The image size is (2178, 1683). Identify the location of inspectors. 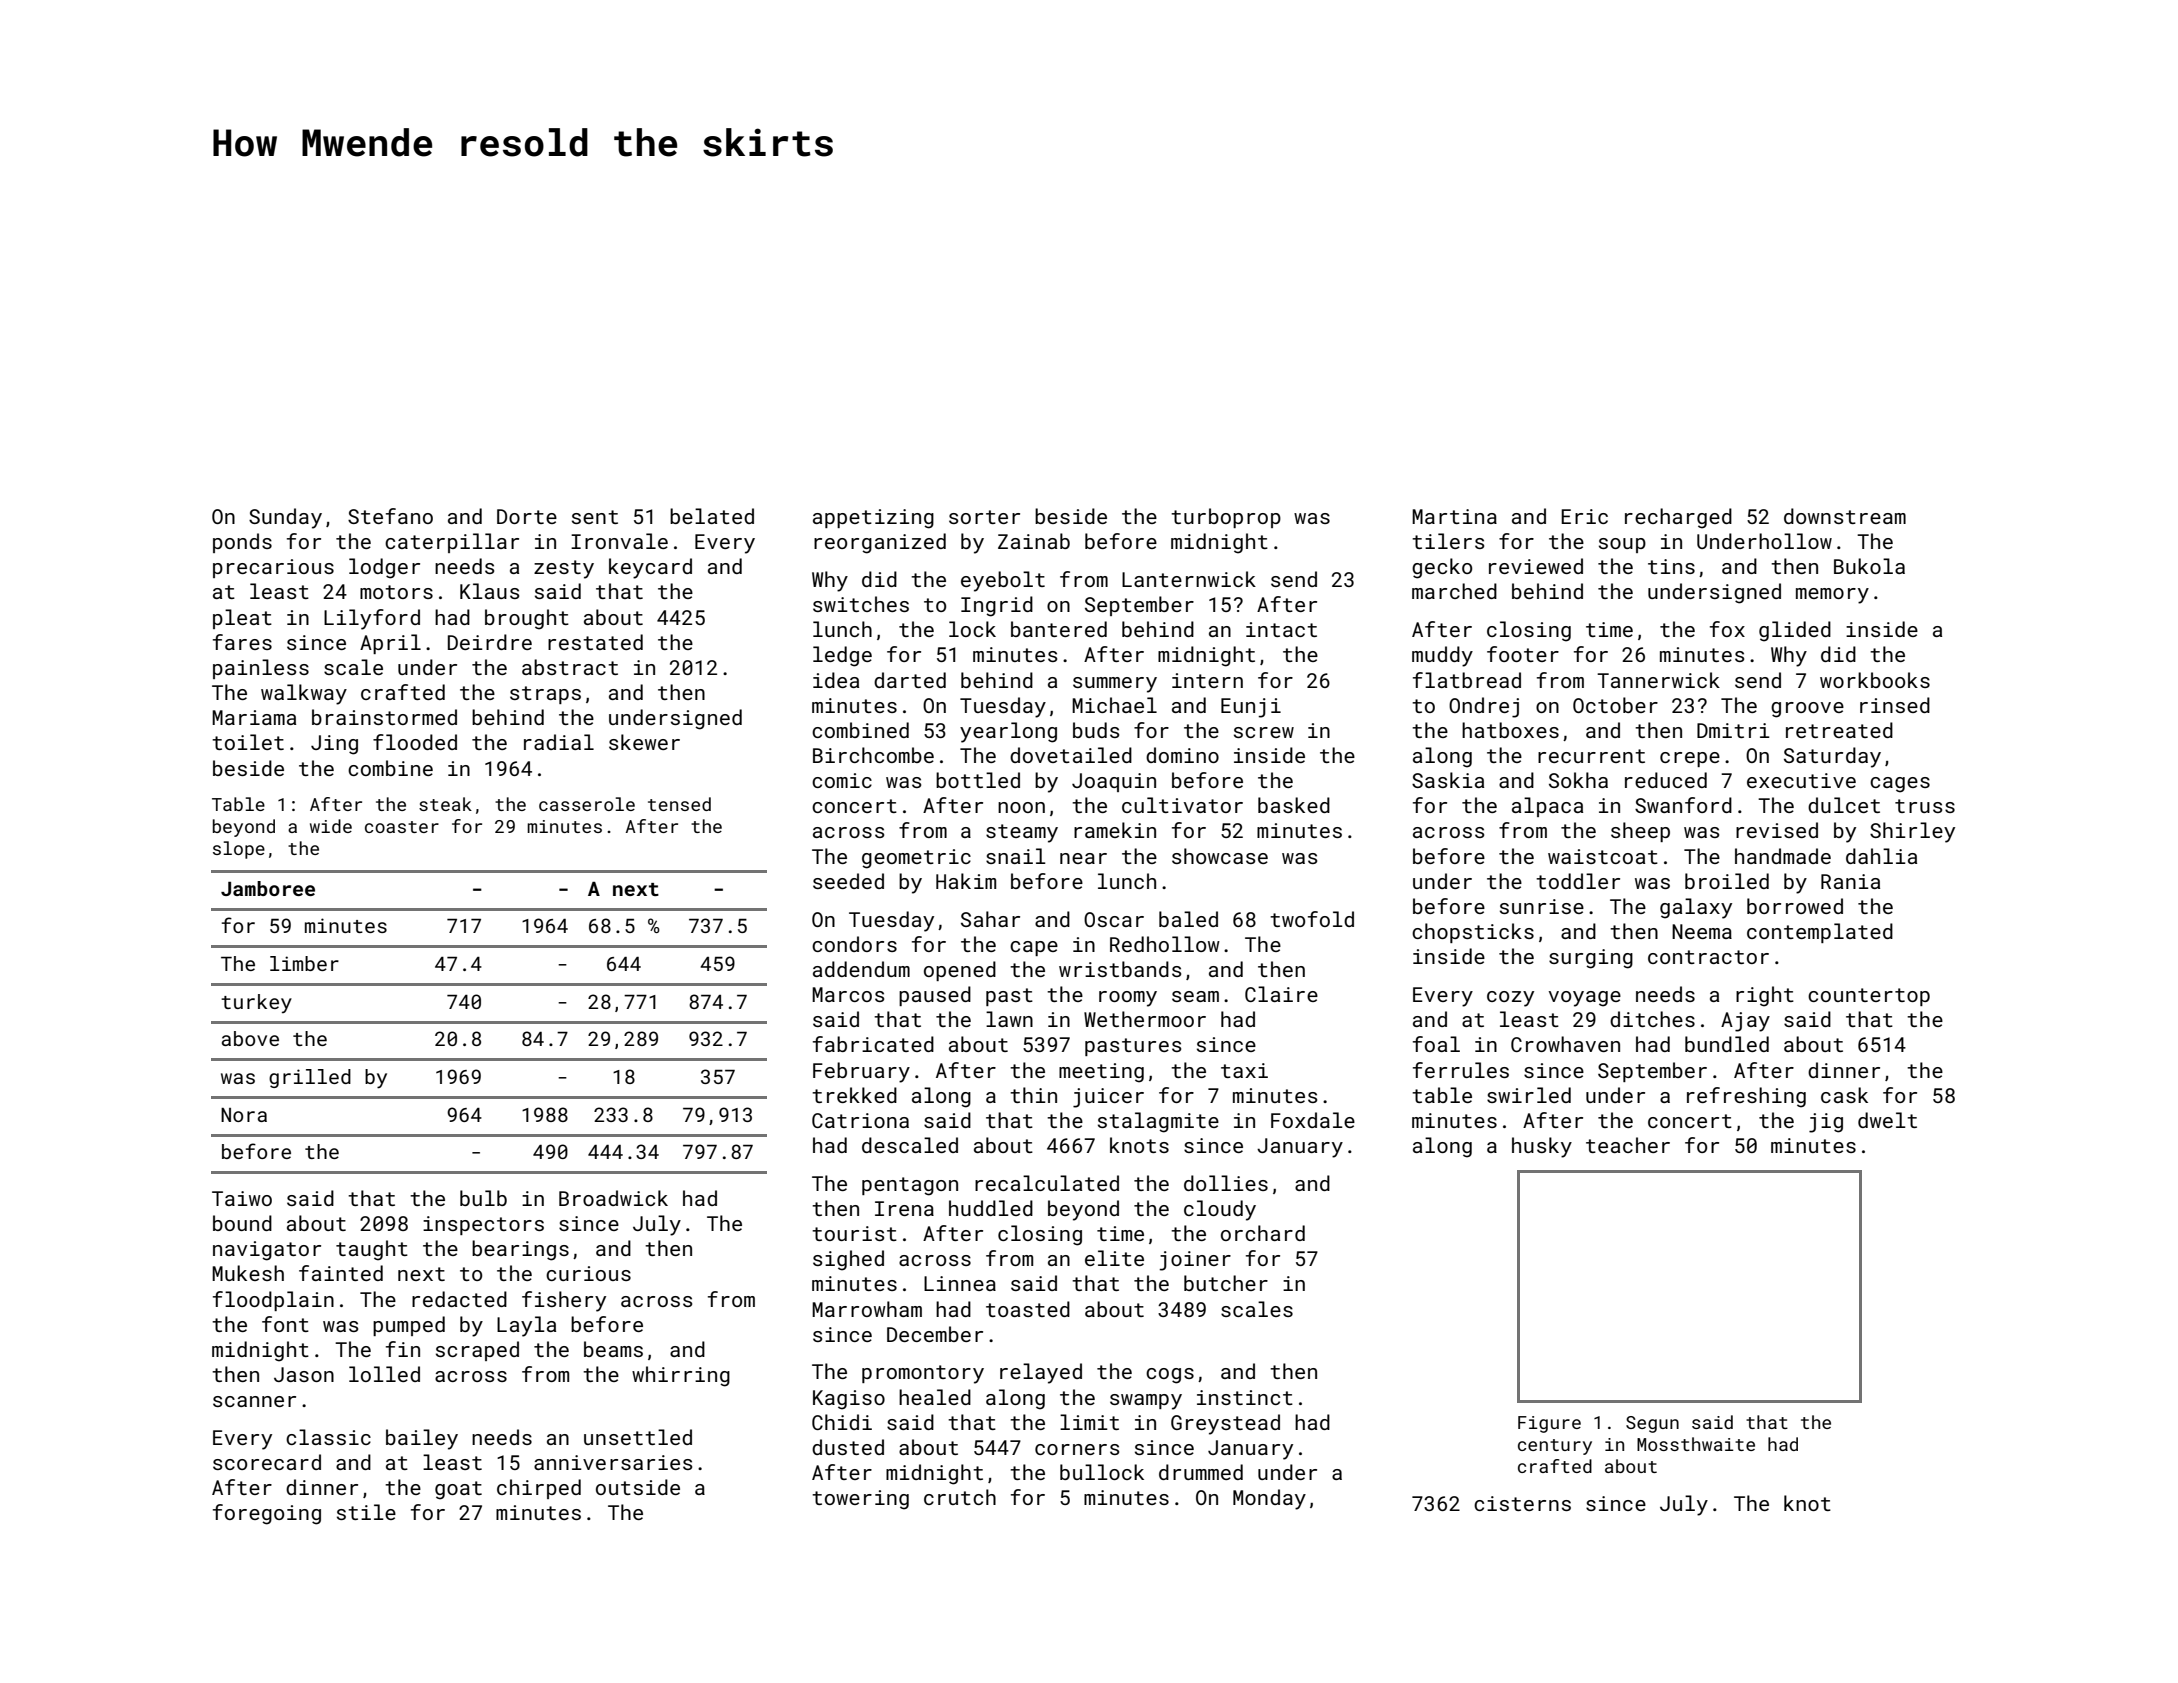
(483, 1225).
